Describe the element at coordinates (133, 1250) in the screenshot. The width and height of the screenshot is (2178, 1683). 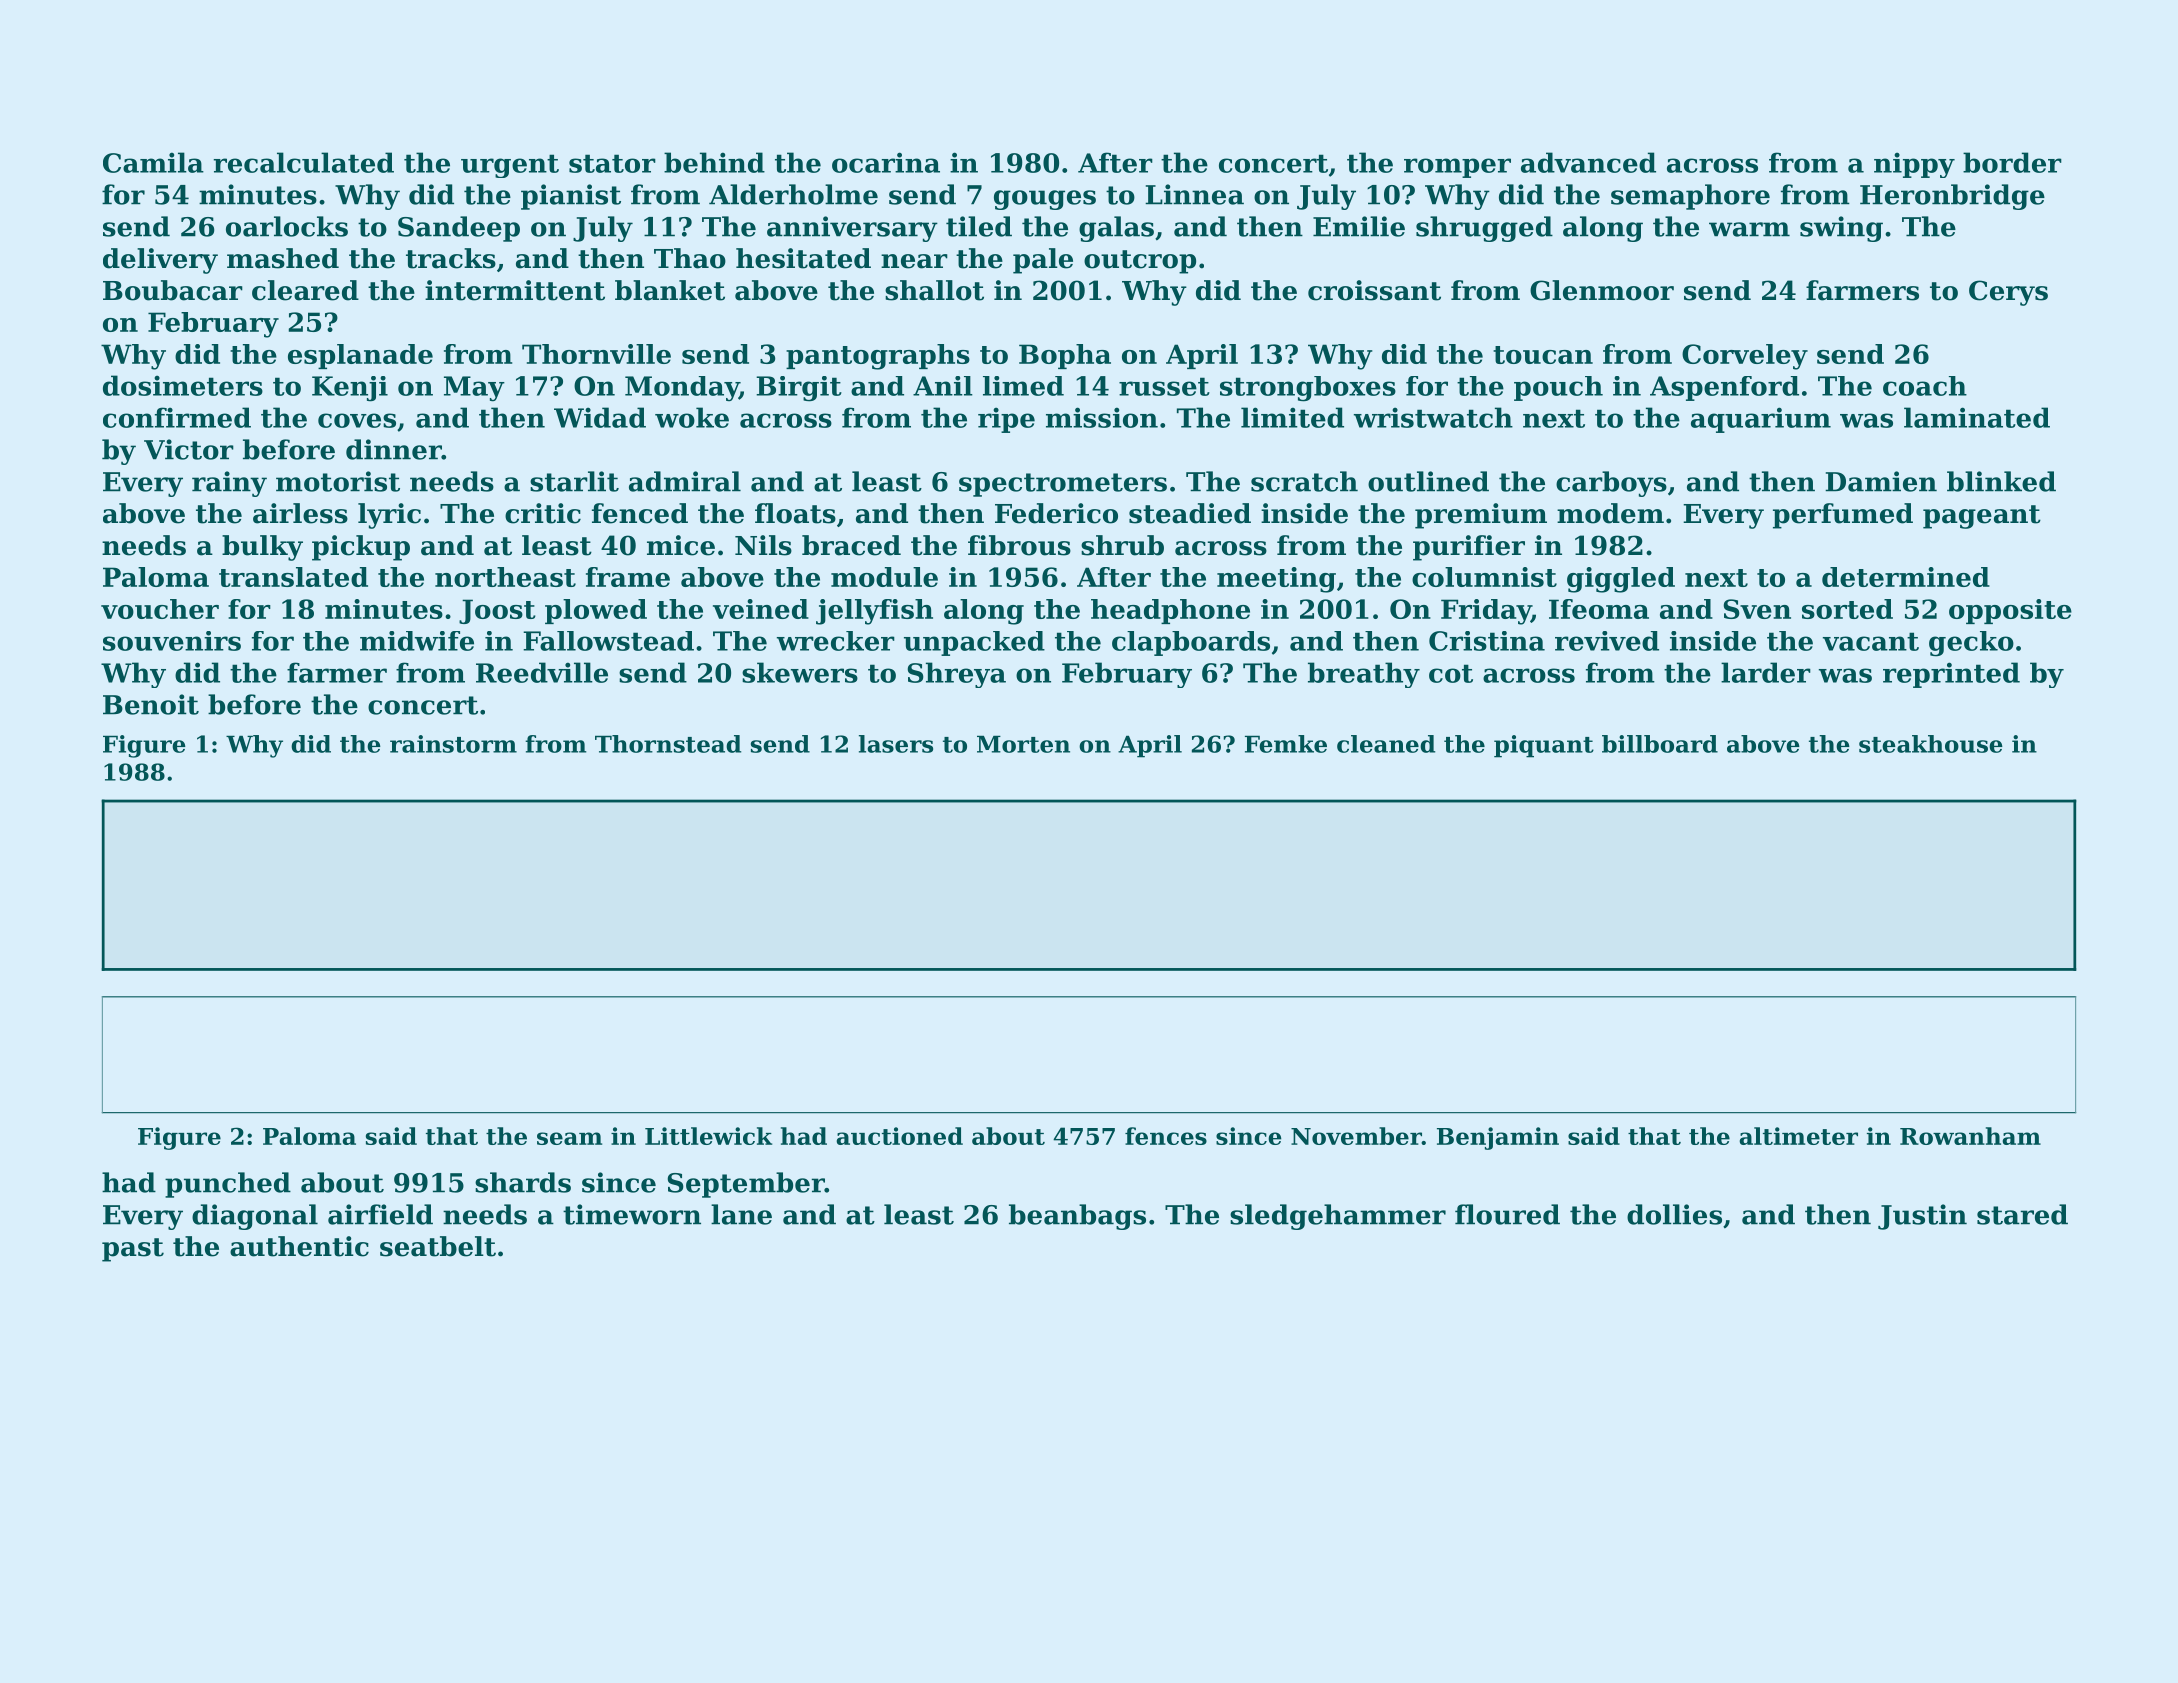
I see `past` at that location.
